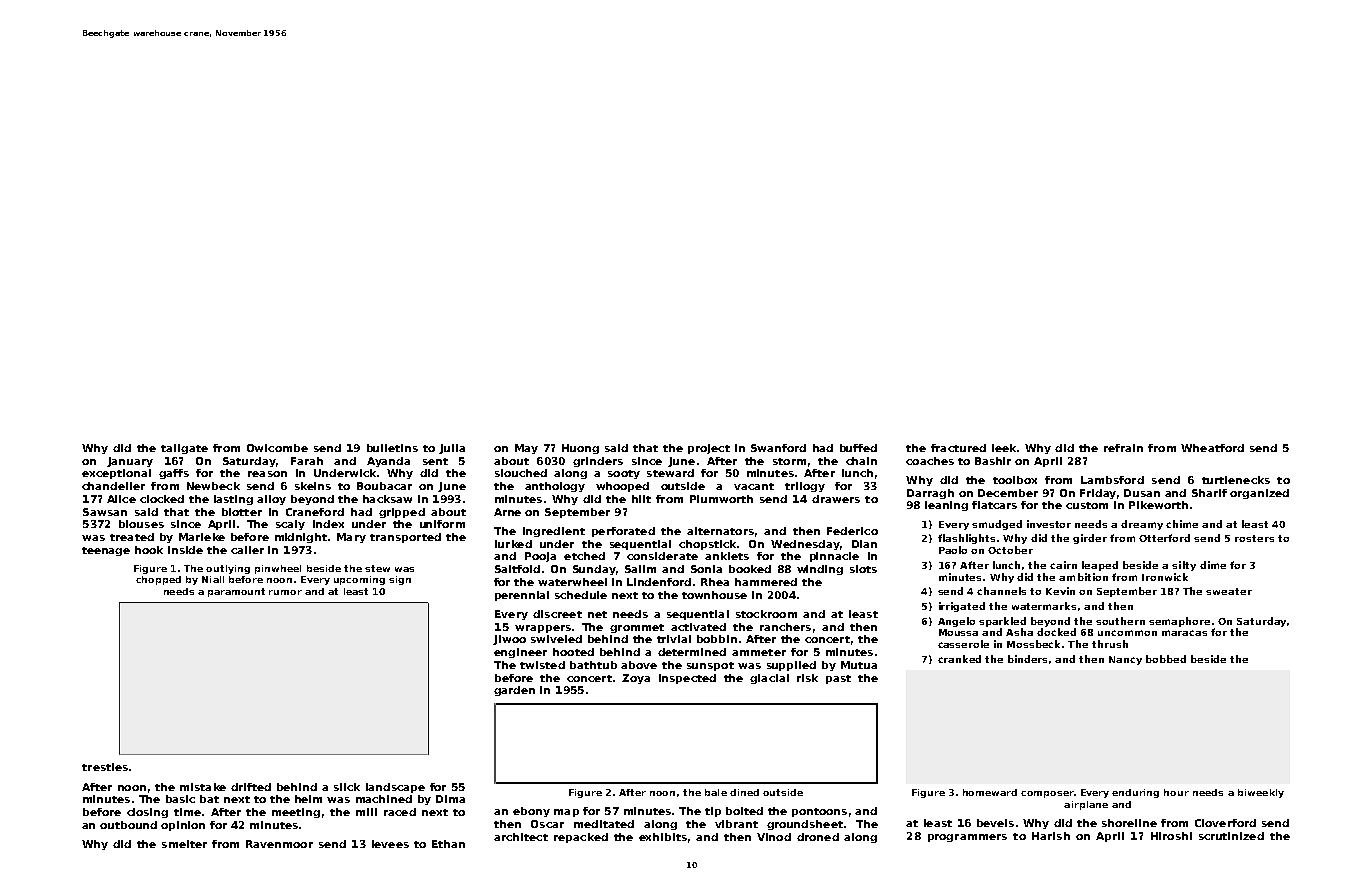 Image resolution: width=1372 pixels, height=887 pixels. Describe the element at coordinates (392, 448) in the screenshot. I see `bulletins` at that location.
